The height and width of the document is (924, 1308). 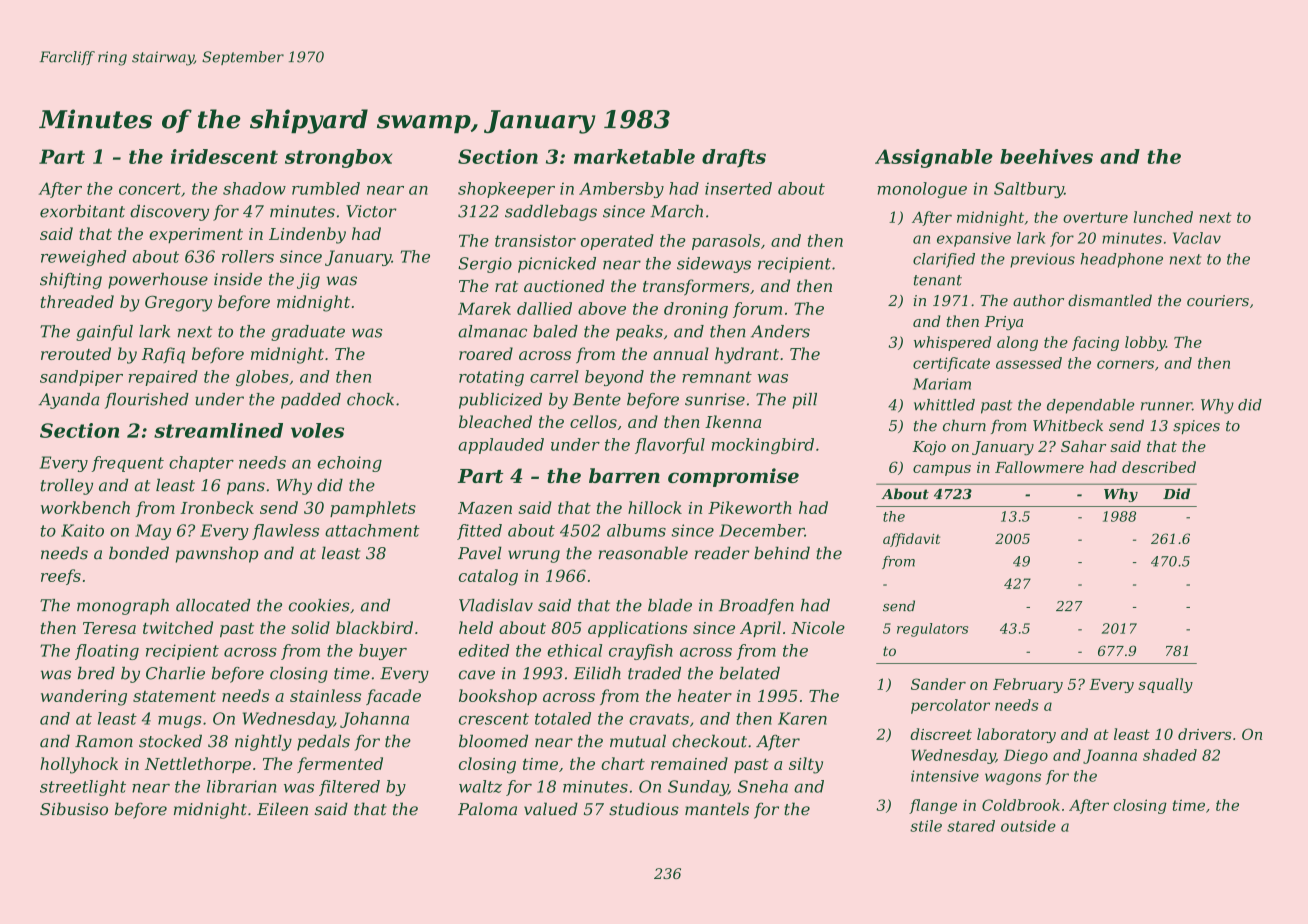 I want to click on hydrant, so click(x=747, y=355).
